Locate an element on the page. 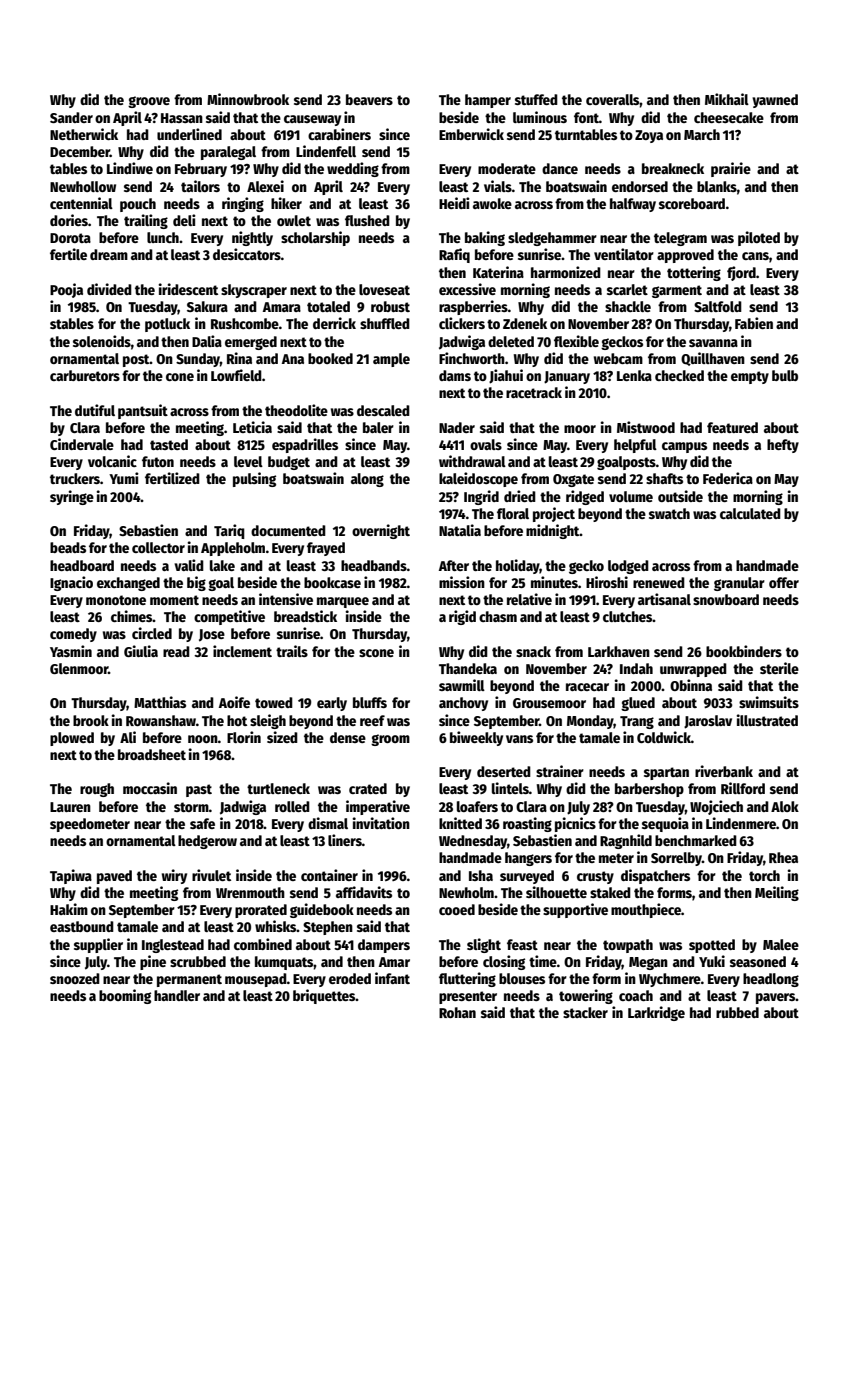 The width and height of the image is (849, 1400). crated is located at coordinates (368, 788).
